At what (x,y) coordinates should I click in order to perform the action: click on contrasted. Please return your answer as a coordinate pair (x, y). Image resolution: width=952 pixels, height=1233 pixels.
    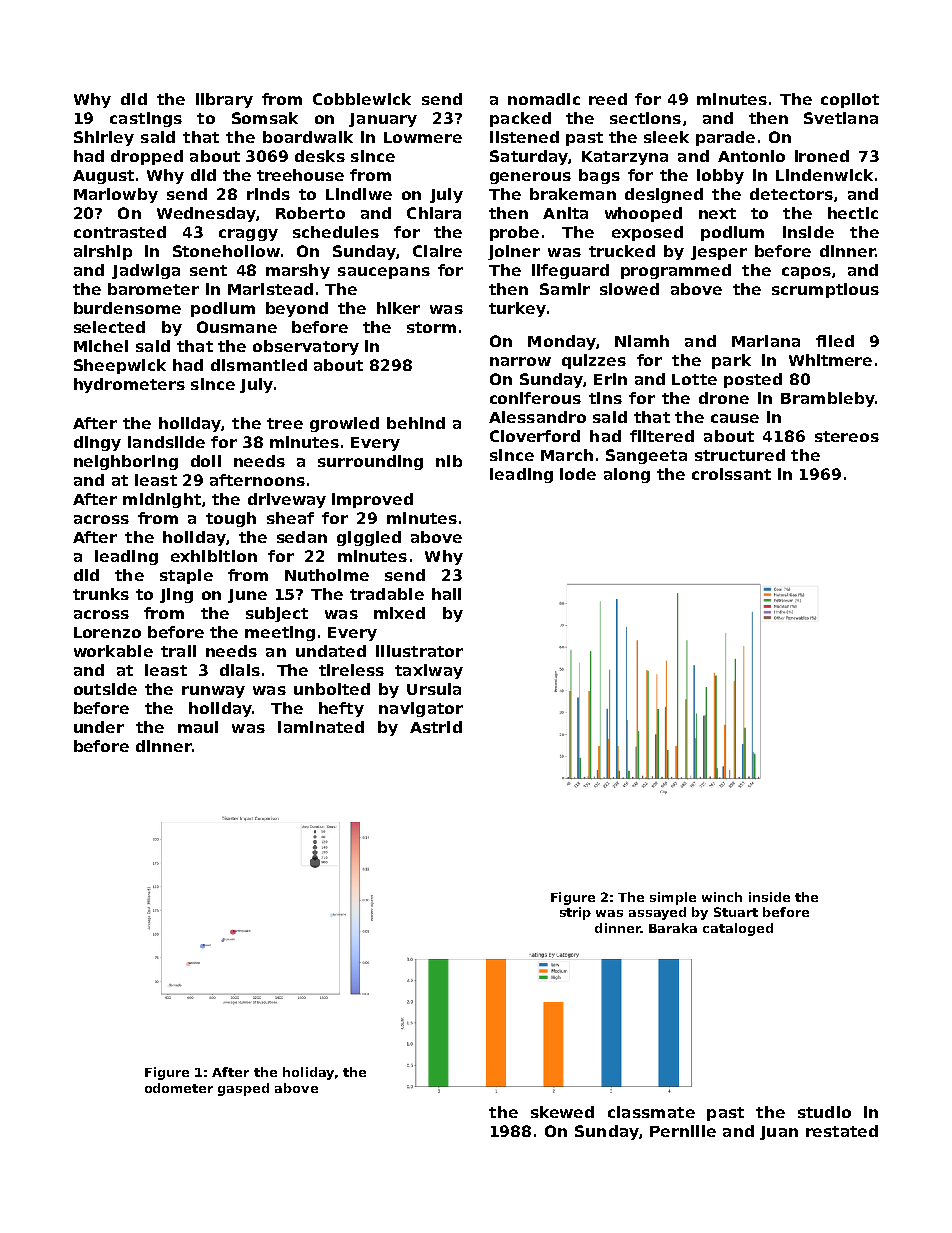
    Looking at the image, I should click on (120, 232).
